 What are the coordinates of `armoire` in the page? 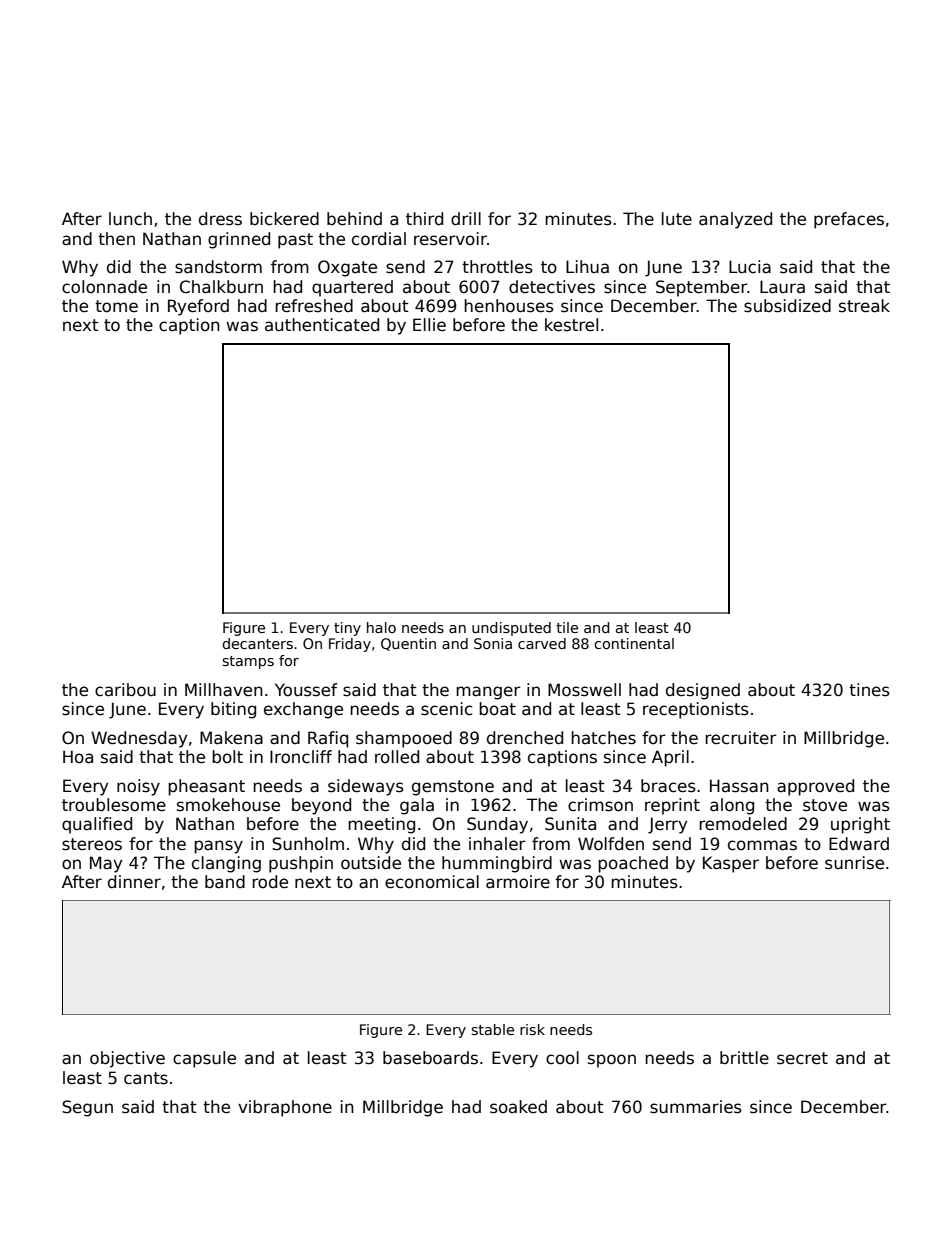 It's located at (518, 882).
